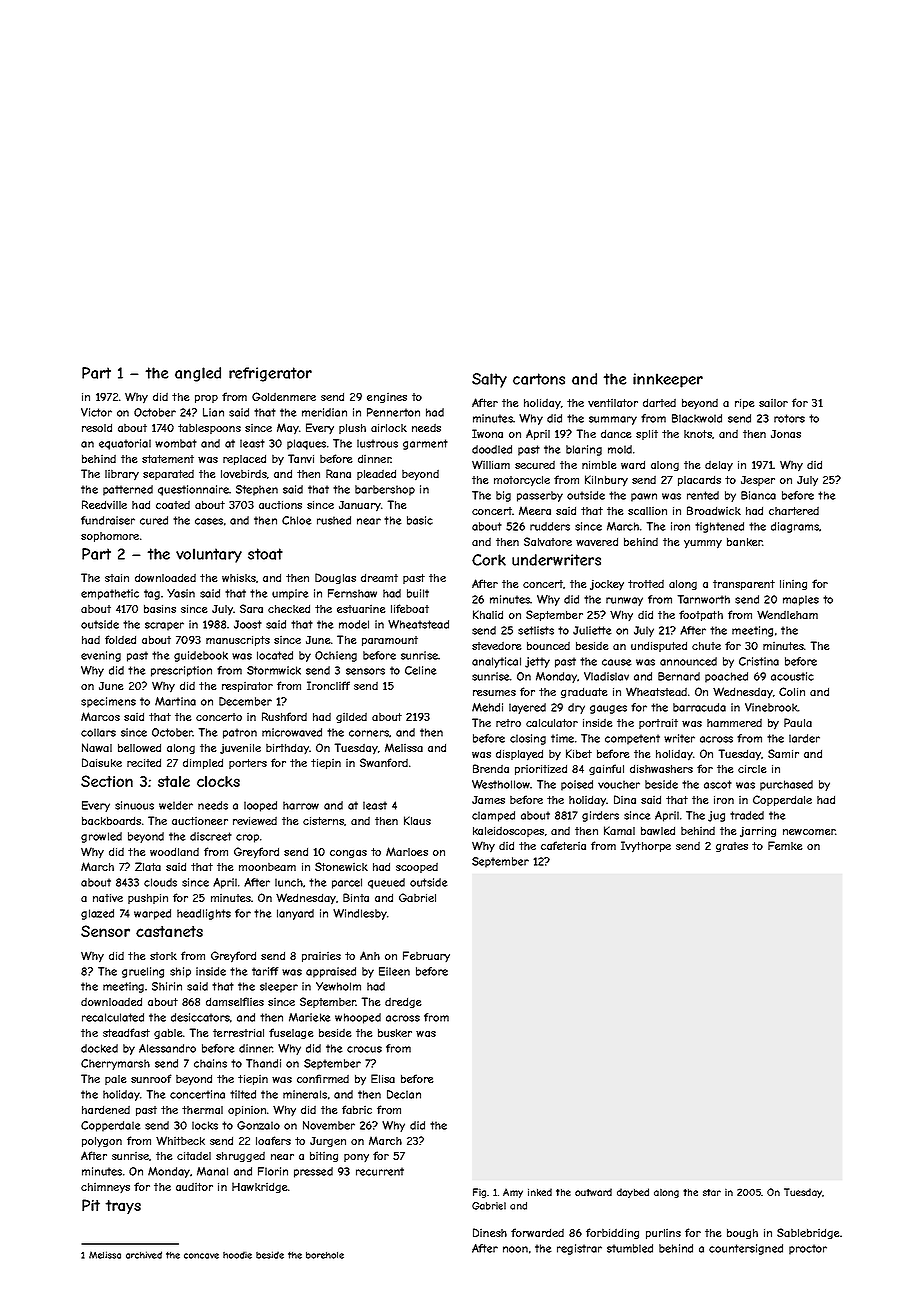 The height and width of the screenshot is (1308, 924). I want to click on star, so click(712, 1192).
